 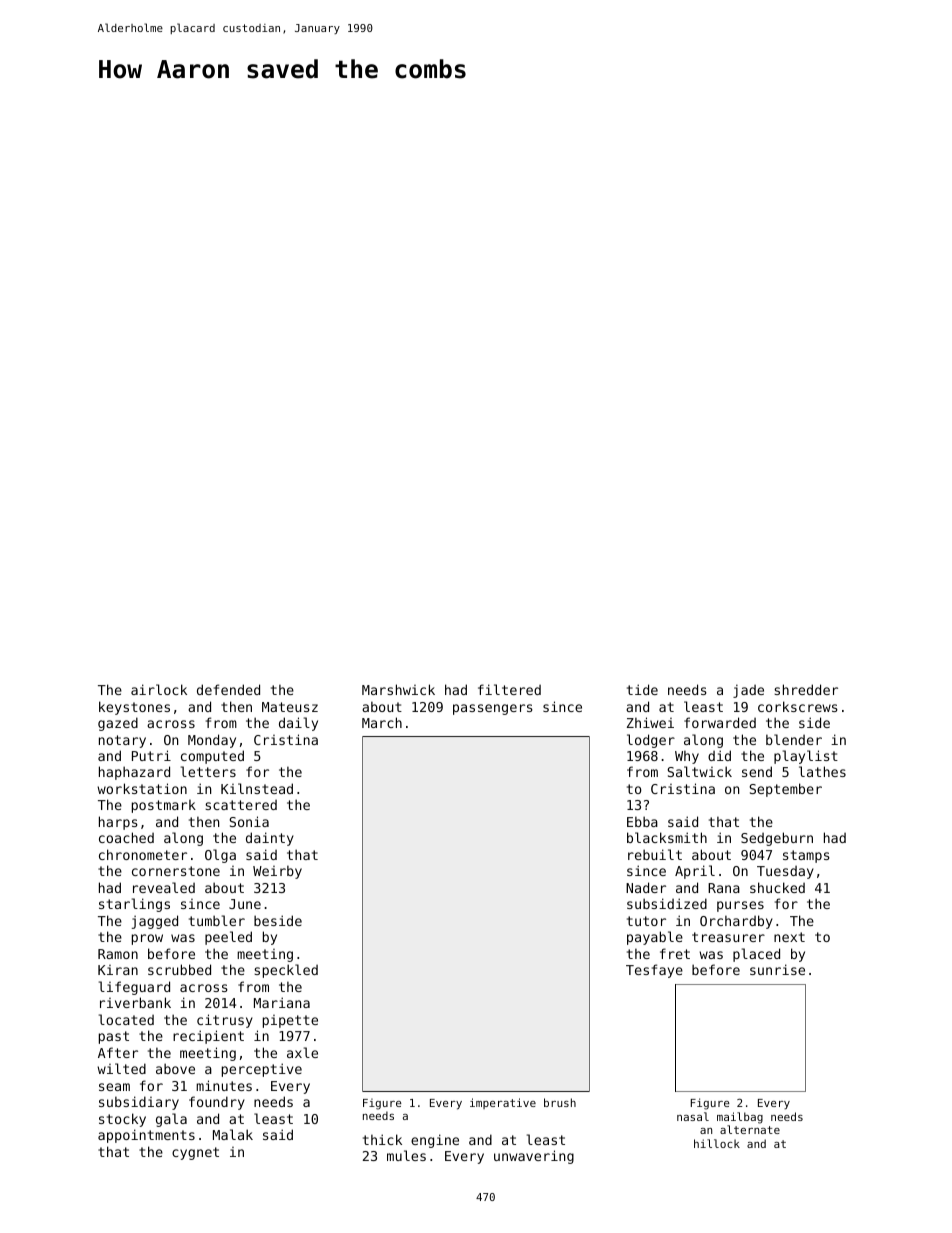 I want to click on lifeguard, so click(x=134, y=988).
